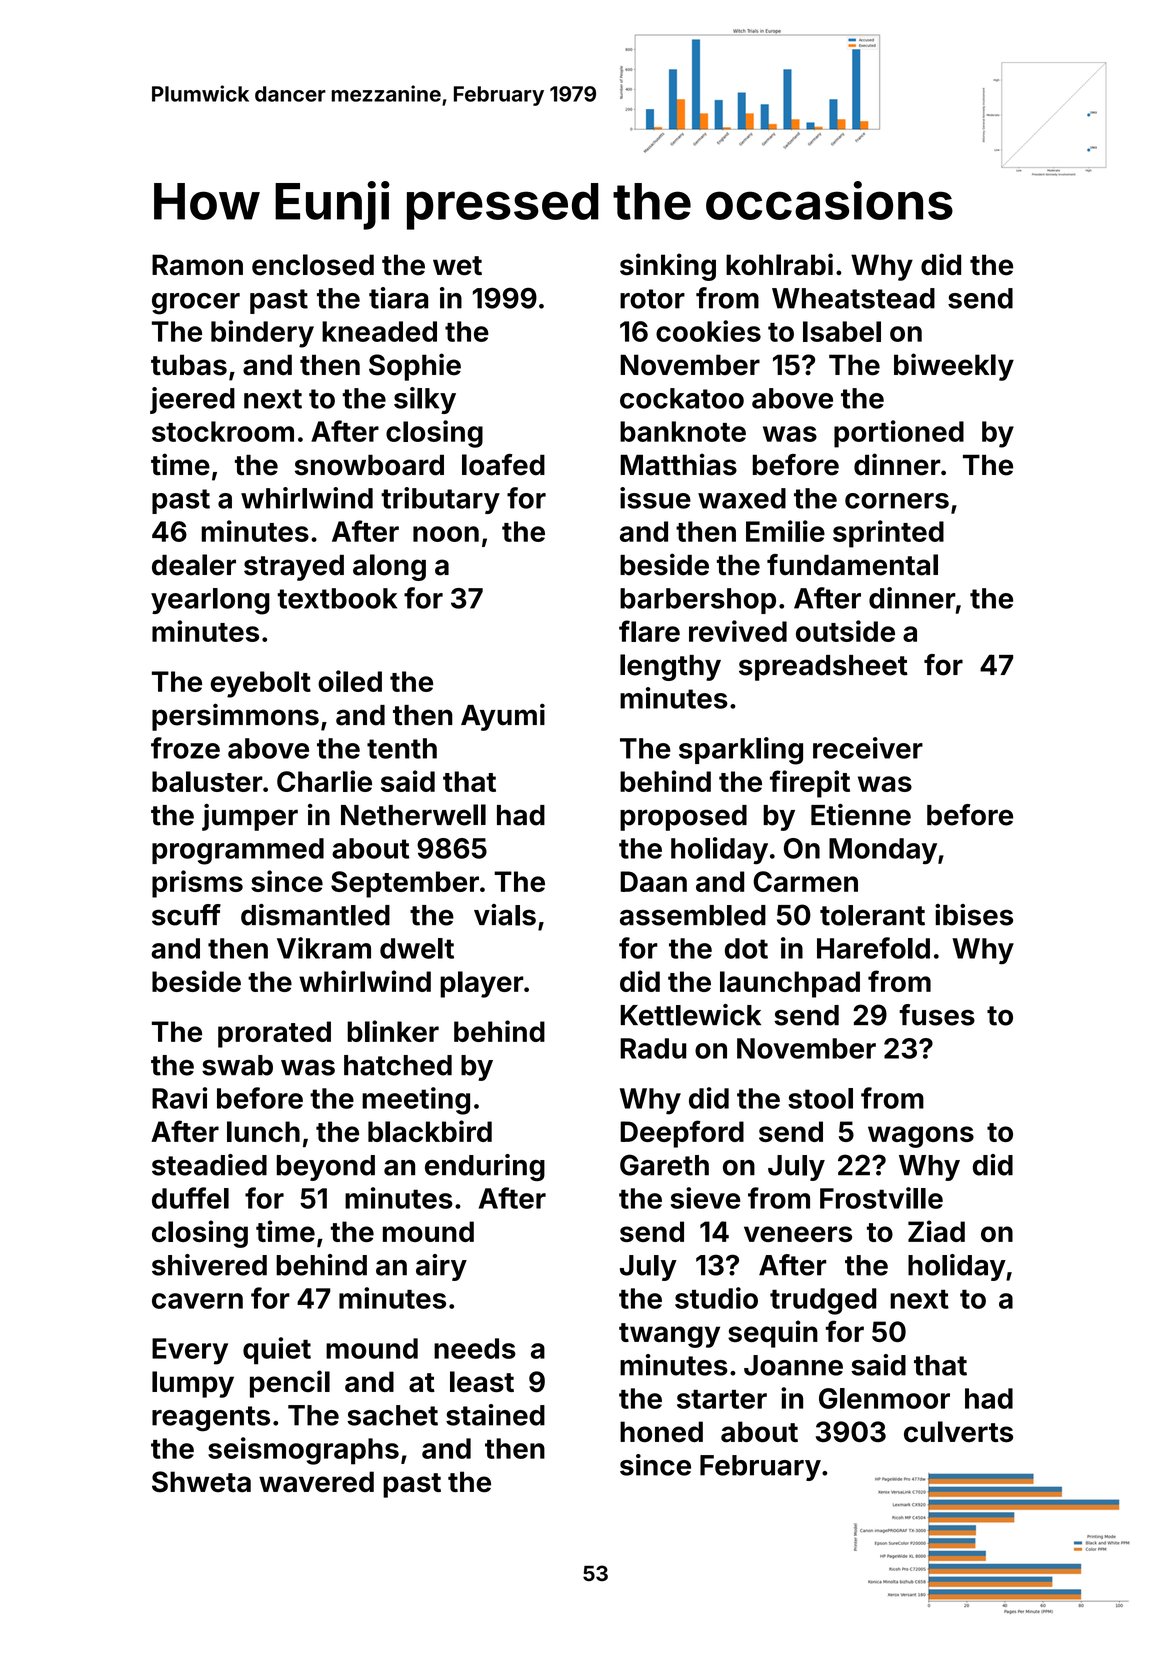 The image size is (1165, 1654). What do you see at coordinates (664, 1165) in the screenshot?
I see `Gareth` at bounding box center [664, 1165].
